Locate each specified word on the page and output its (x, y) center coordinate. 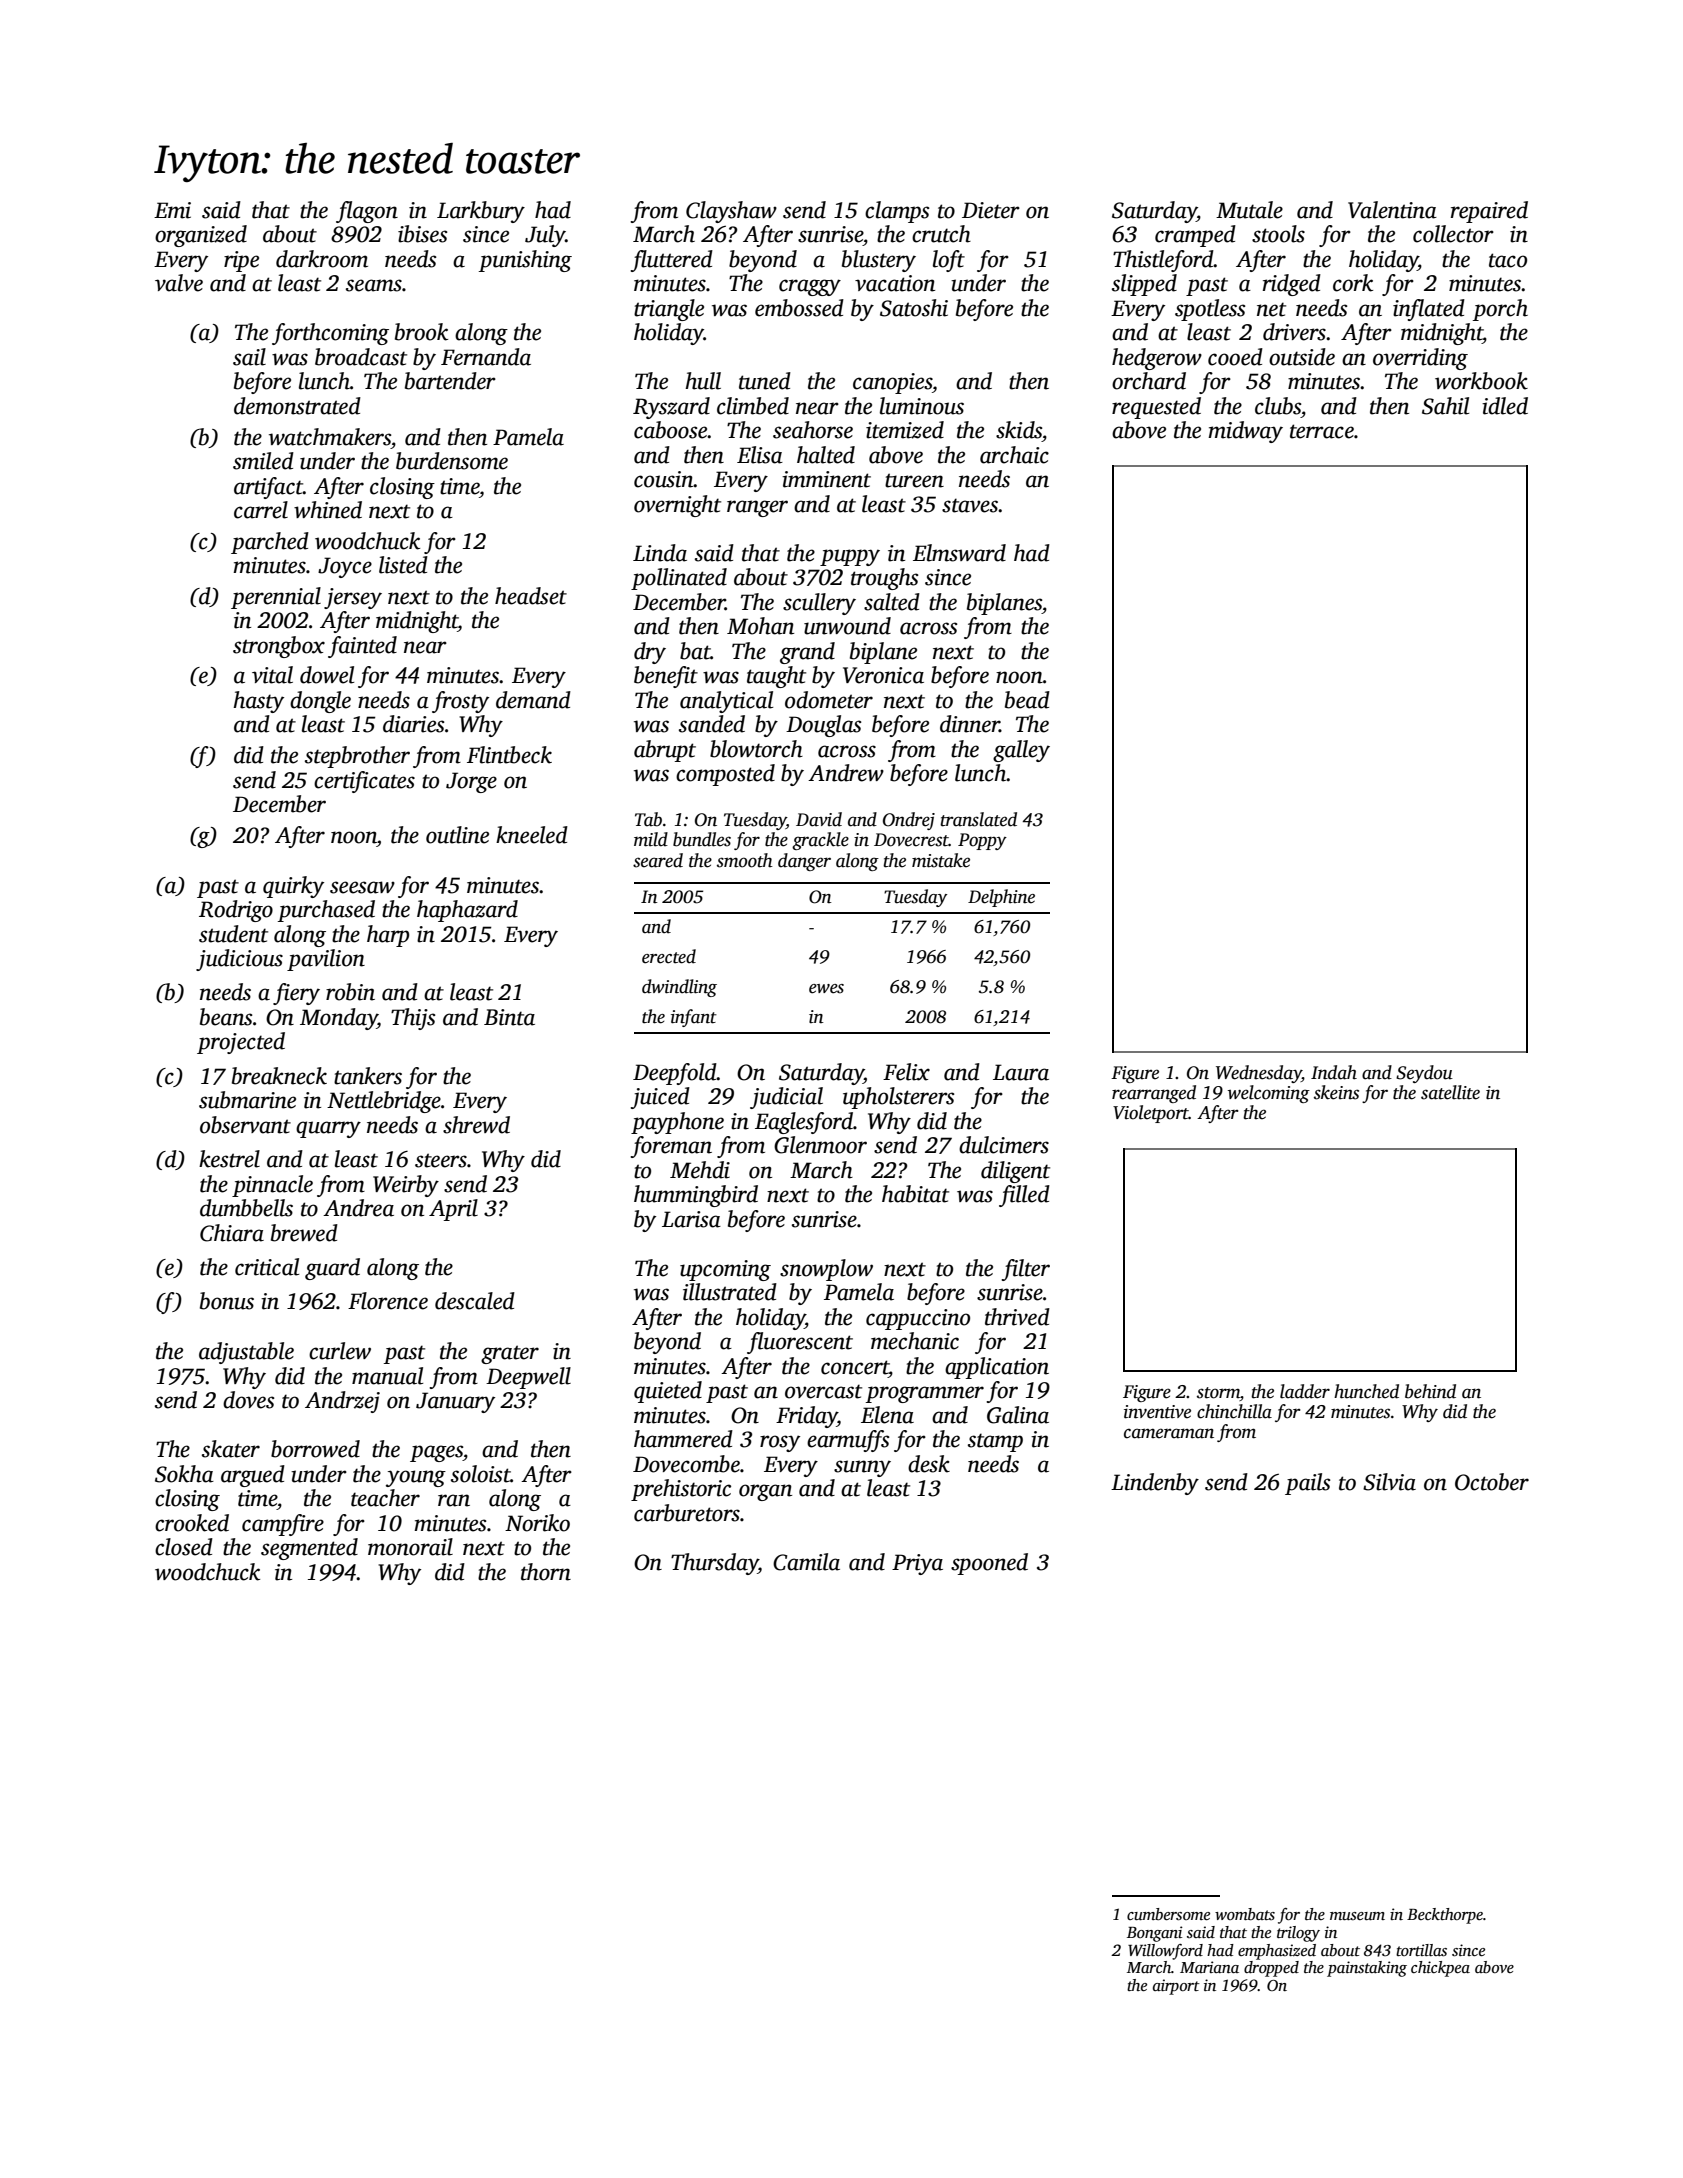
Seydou (1424, 1074)
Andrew (846, 773)
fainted (362, 647)
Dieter (991, 210)
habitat (915, 1194)
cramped (1195, 236)
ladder (1305, 1391)
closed (184, 1547)
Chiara (232, 1233)
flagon (367, 212)
